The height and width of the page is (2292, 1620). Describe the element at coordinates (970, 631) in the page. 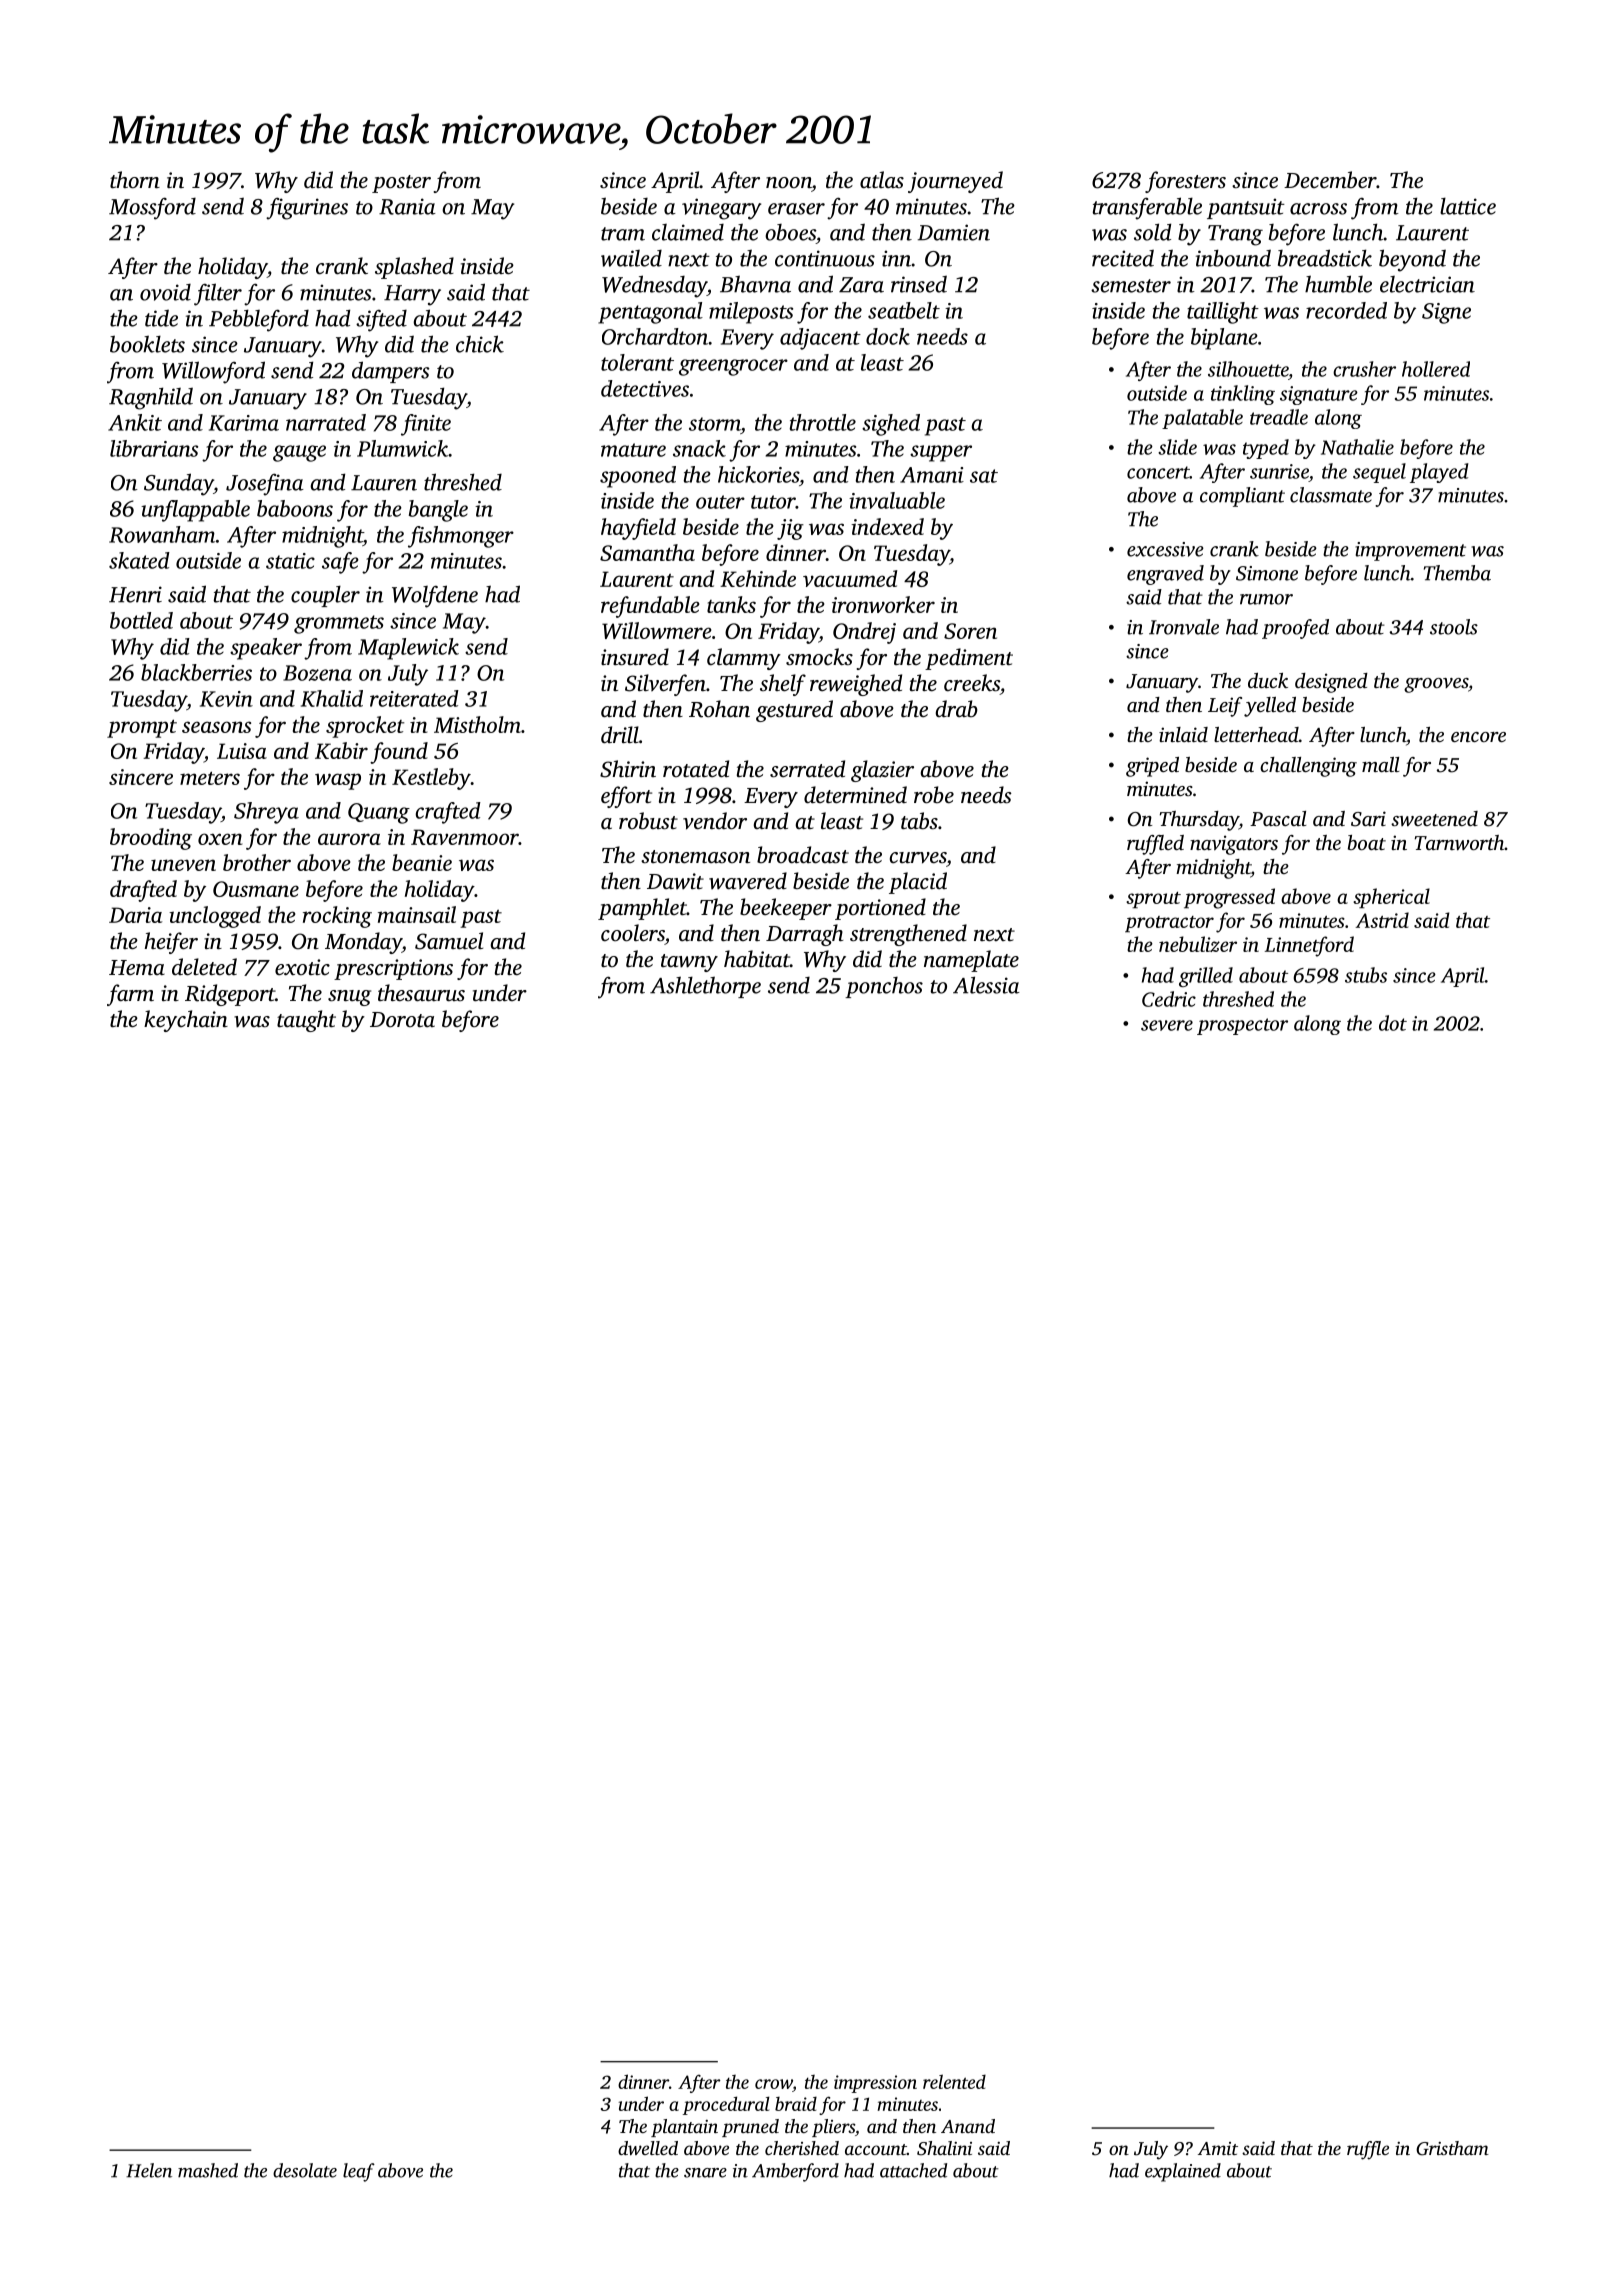

I see `Soren` at that location.
